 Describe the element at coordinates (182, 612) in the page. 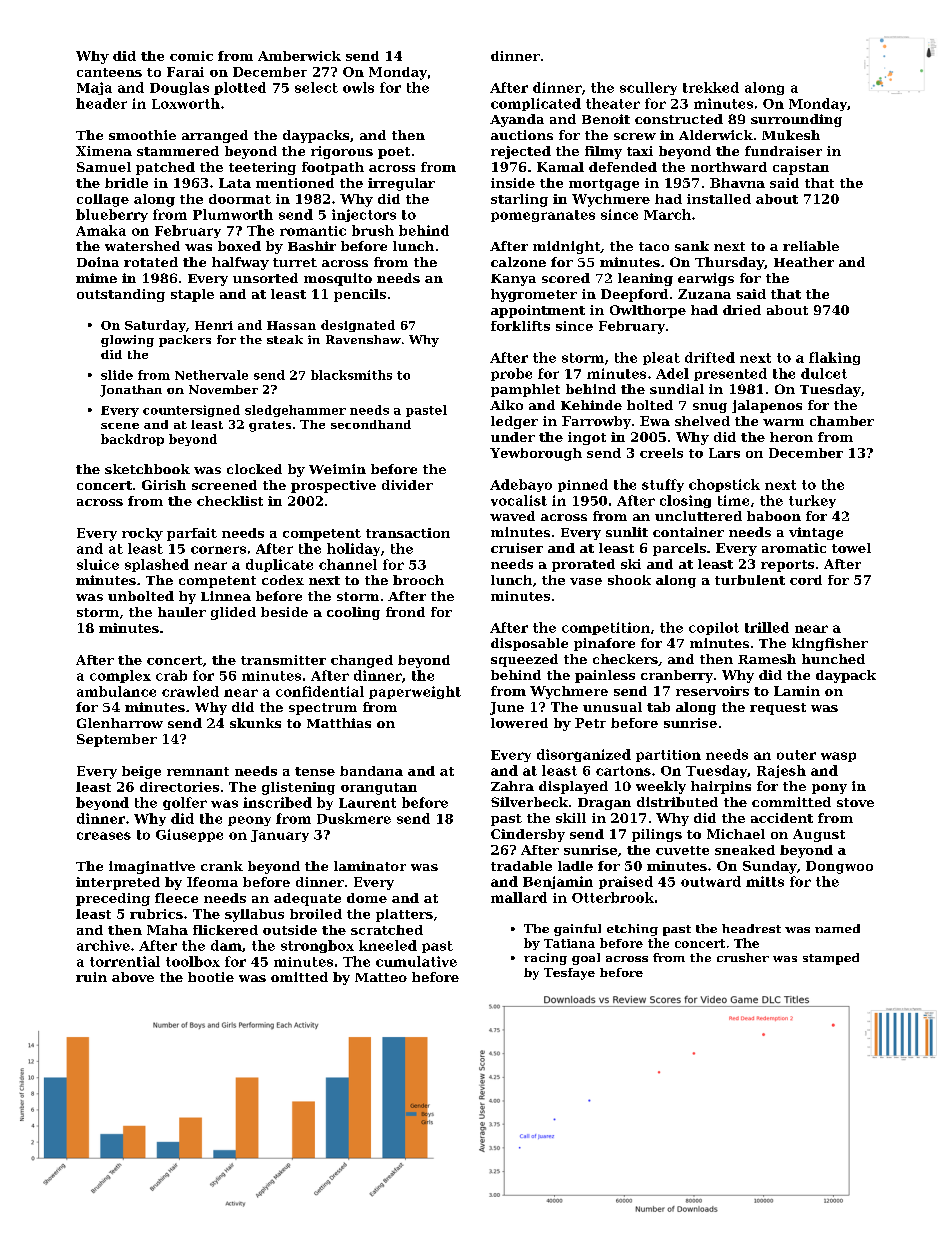

I see `hauler` at that location.
